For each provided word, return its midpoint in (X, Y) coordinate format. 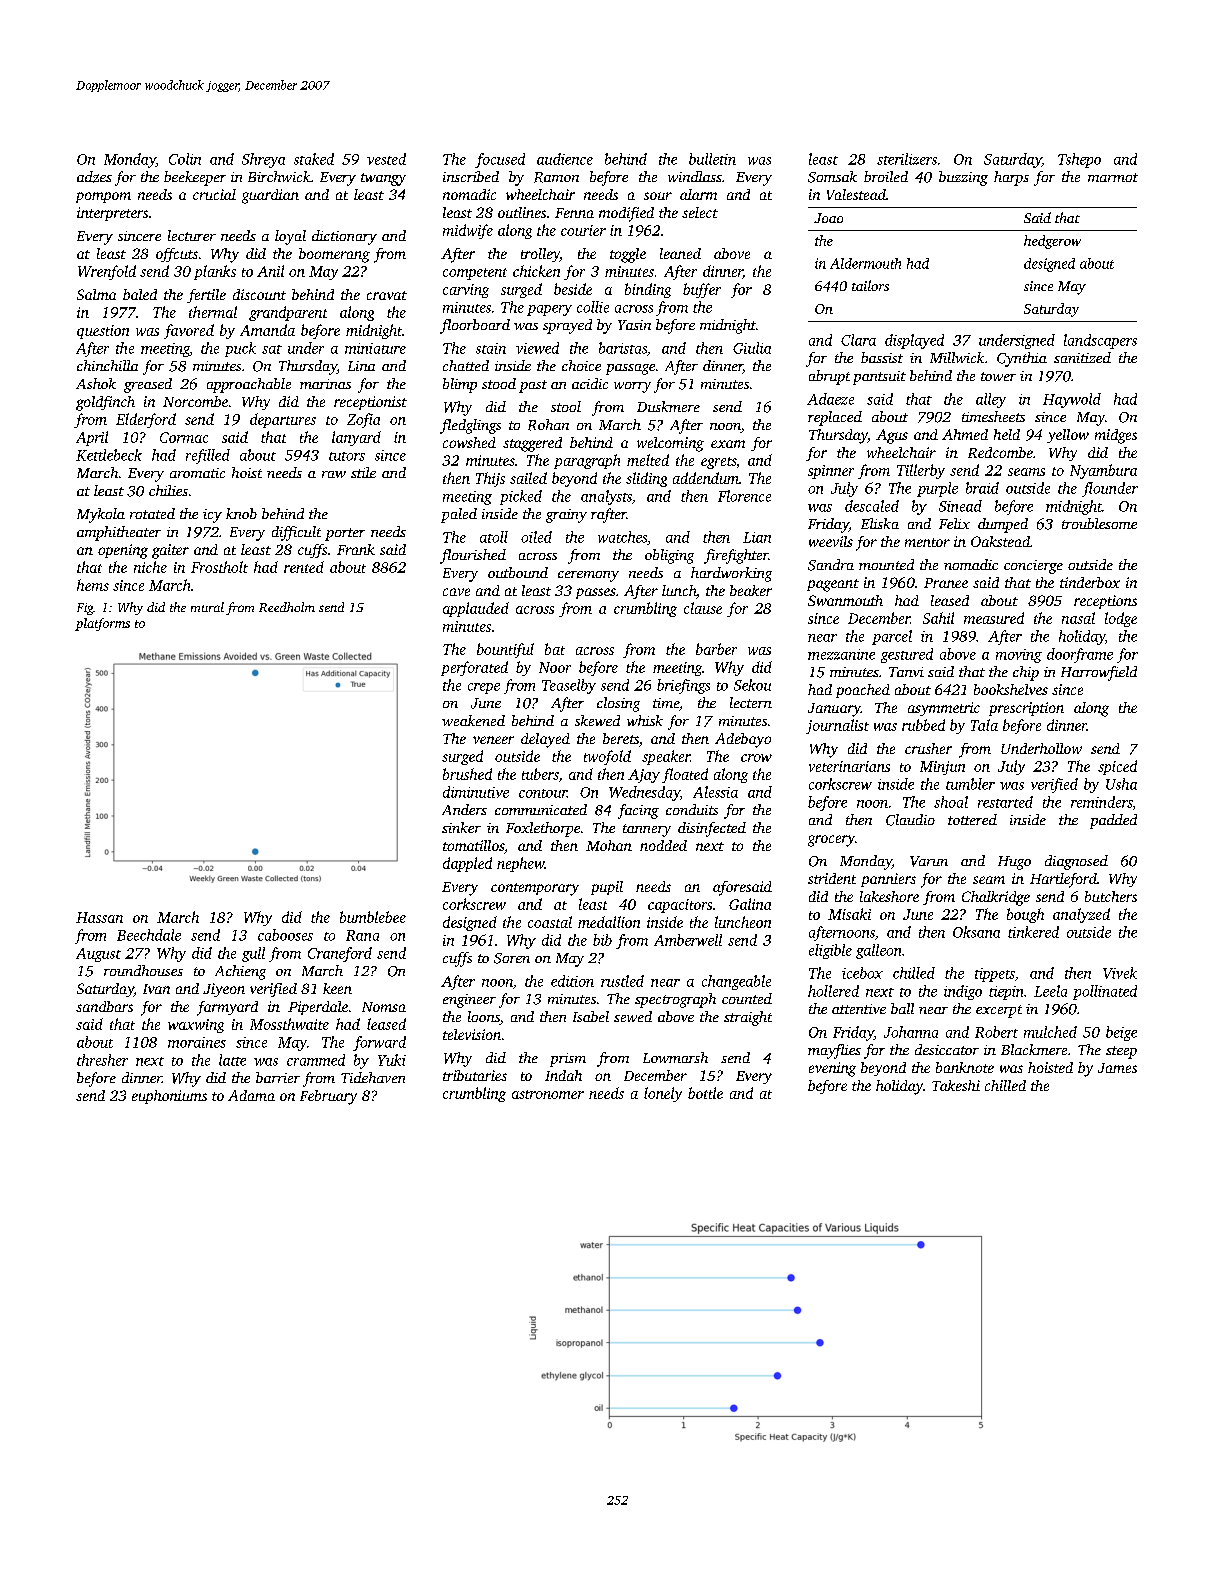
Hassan (99, 917)
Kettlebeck (109, 455)
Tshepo (1079, 160)
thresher (102, 1060)
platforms (102, 624)
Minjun (942, 768)
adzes (94, 177)
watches (622, 537)
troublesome (1099, 523)
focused (500, 160)
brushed (467, 774)
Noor (555, 667)
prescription (1026, 709)
